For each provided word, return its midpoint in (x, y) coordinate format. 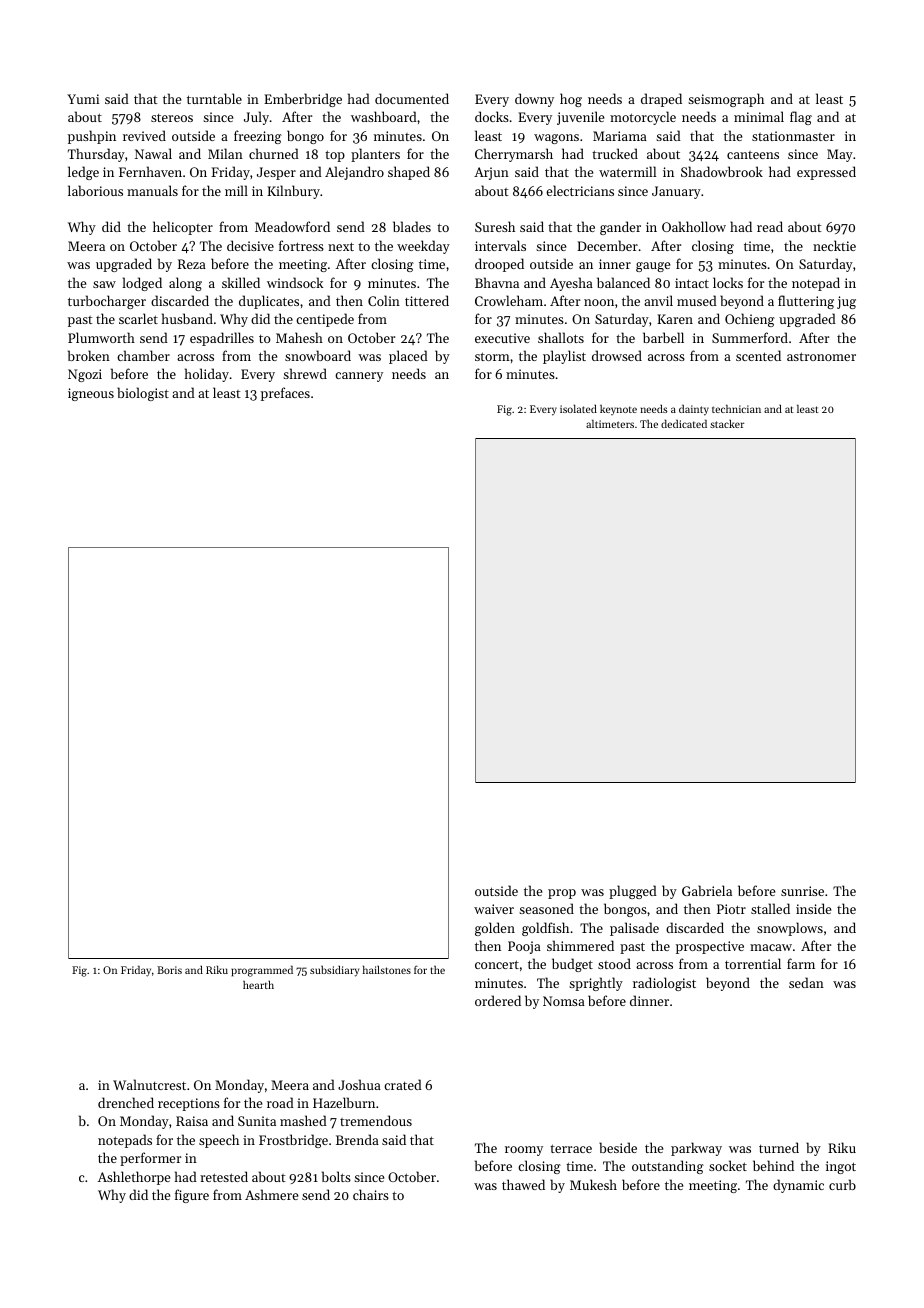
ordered (498, 1000)
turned (779, 1147)
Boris (169, 970)
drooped (499, 265)
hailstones (387, 969)
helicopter (183, 228)
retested (224, 1176)
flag (801, 118)
